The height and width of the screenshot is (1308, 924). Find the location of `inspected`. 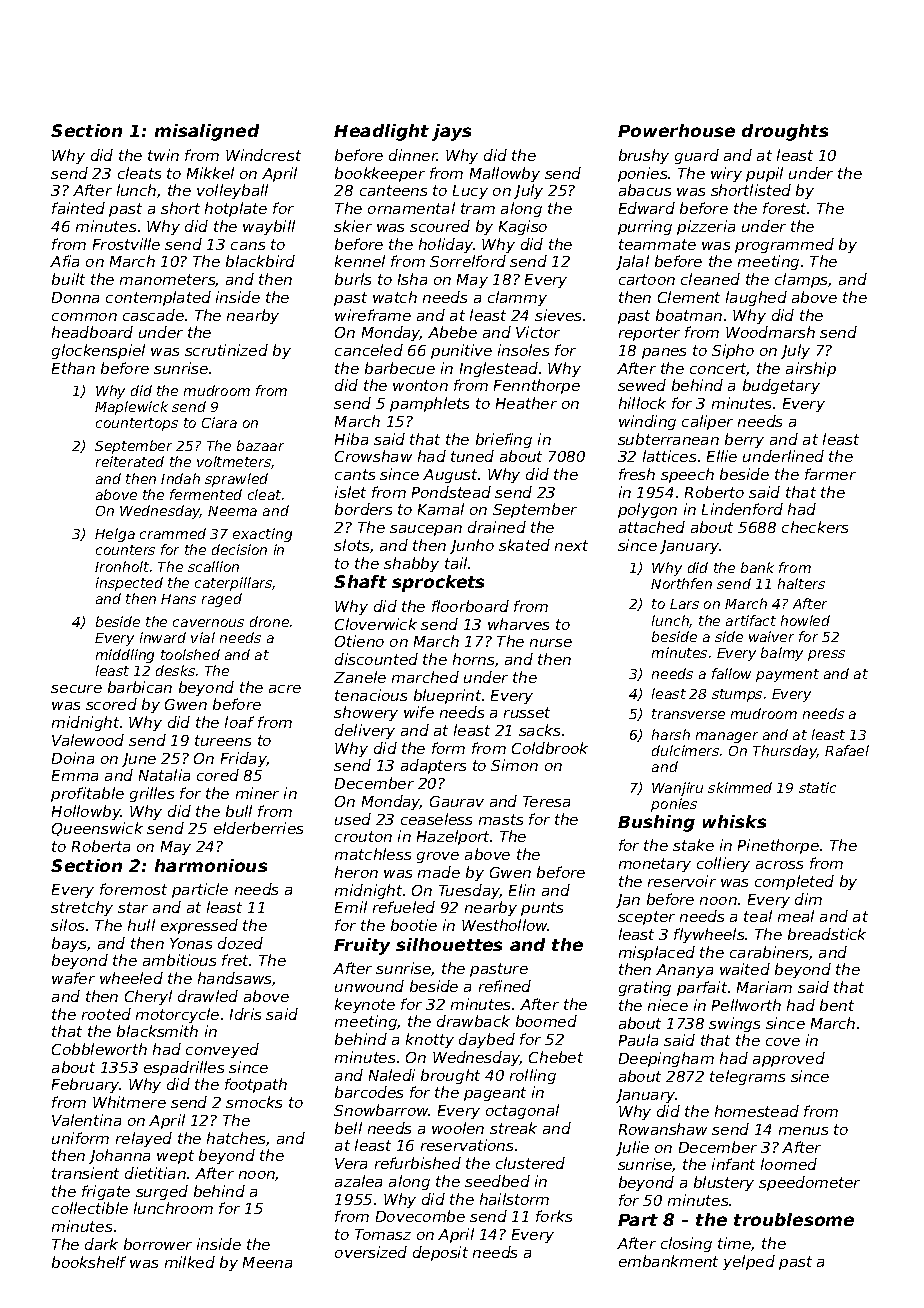

inspected is located at coordinates (129, 584).
